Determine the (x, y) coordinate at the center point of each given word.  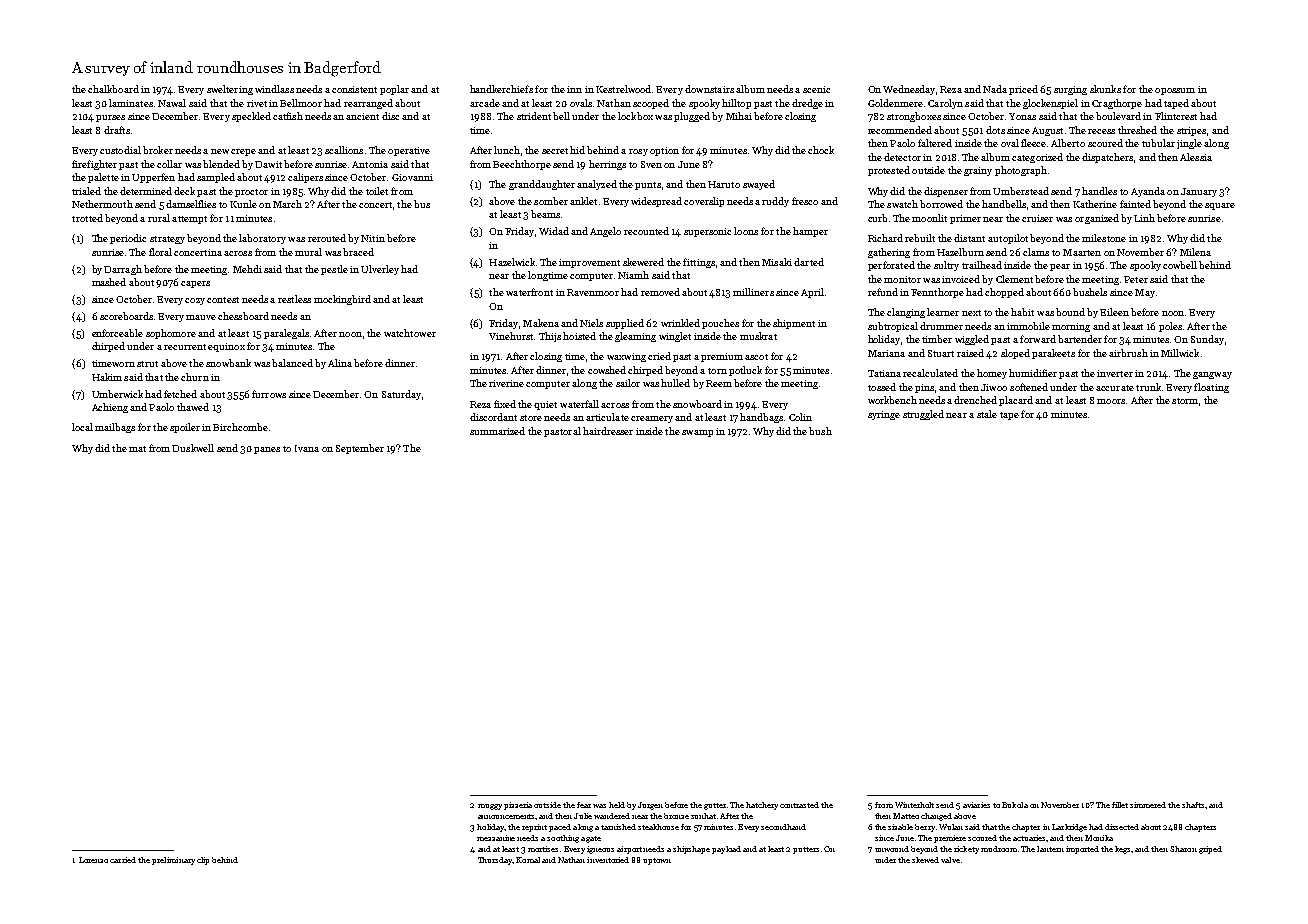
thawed (193, 407)
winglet (675, 337)
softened (1029, 387)
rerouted (327, 238)
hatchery (762, 806)
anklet (583, 201)
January (1199, 192)
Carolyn (945, 104)
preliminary (173, 861)
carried (123, 860)
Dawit (268, 164)
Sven (651, 164)
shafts (1193, 805)
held (617, 805)
